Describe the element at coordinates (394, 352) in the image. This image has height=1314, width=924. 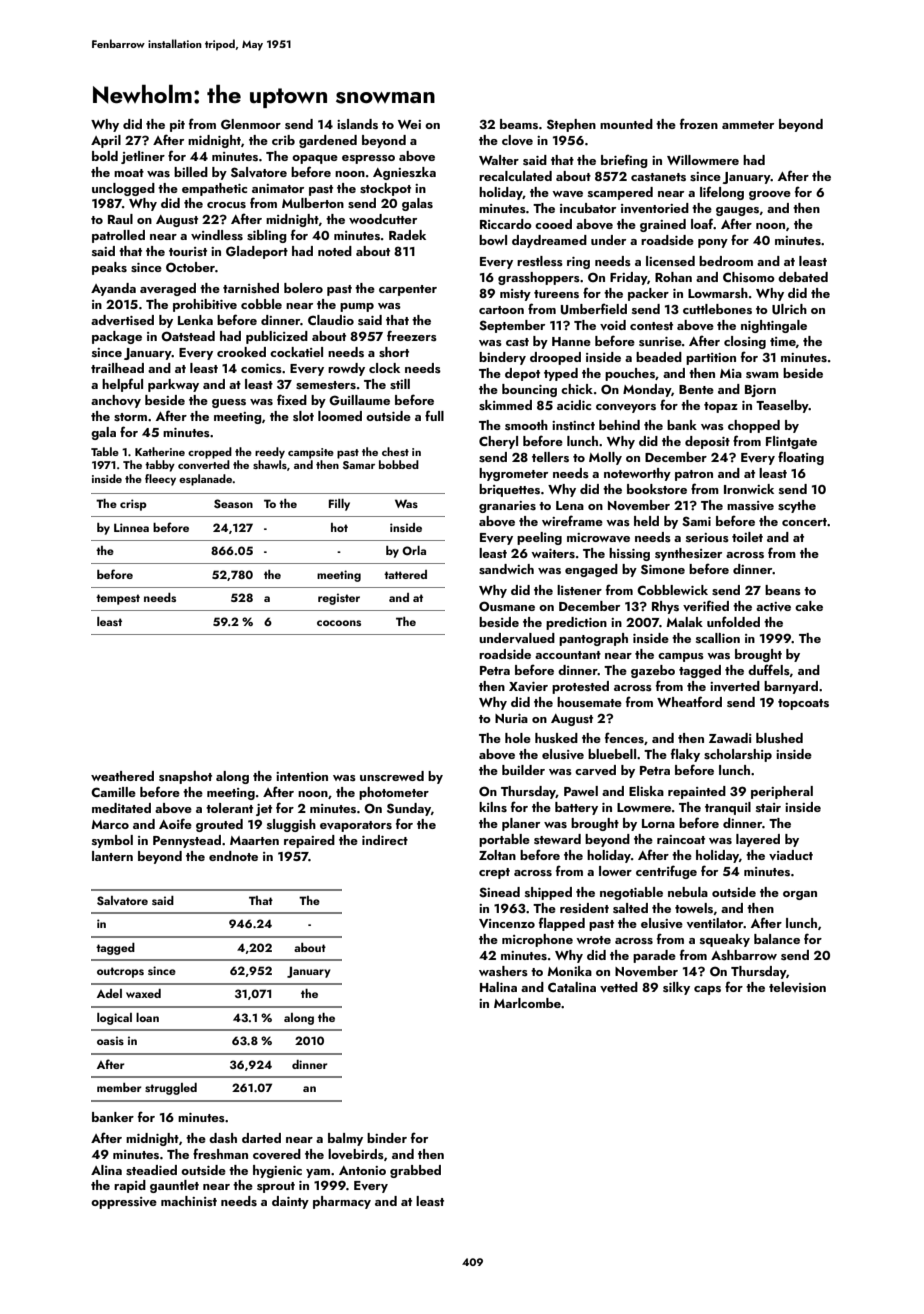
I see `short` at that location.
